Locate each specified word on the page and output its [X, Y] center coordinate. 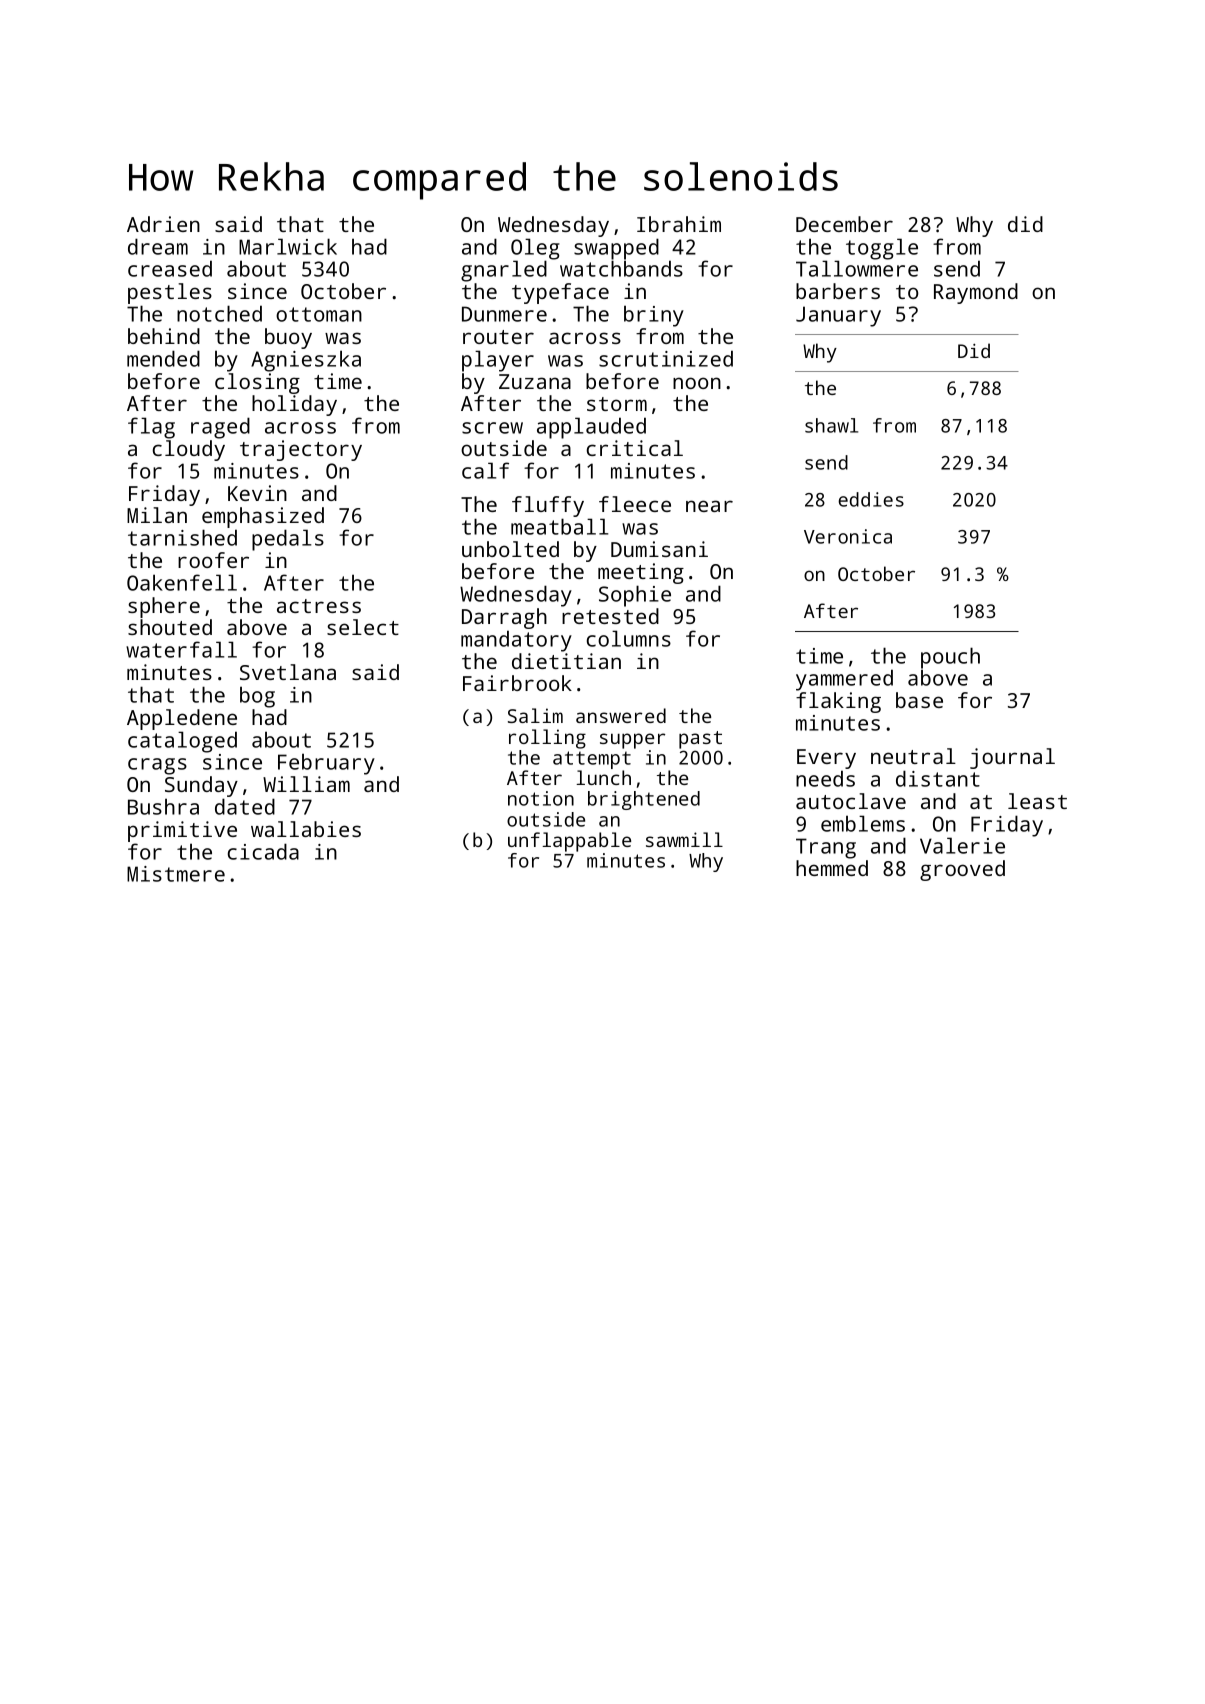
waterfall [181, 649]
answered [621, 715]
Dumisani [659, 549]
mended [163, 358]
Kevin [257, 493]
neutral [913, 756]
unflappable [569, 842]
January [838, 316]
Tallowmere [857, 268]
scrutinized [666, 358]
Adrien [163, 224]
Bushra [163, 806]
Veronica [848, 536]
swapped [616, 249]
